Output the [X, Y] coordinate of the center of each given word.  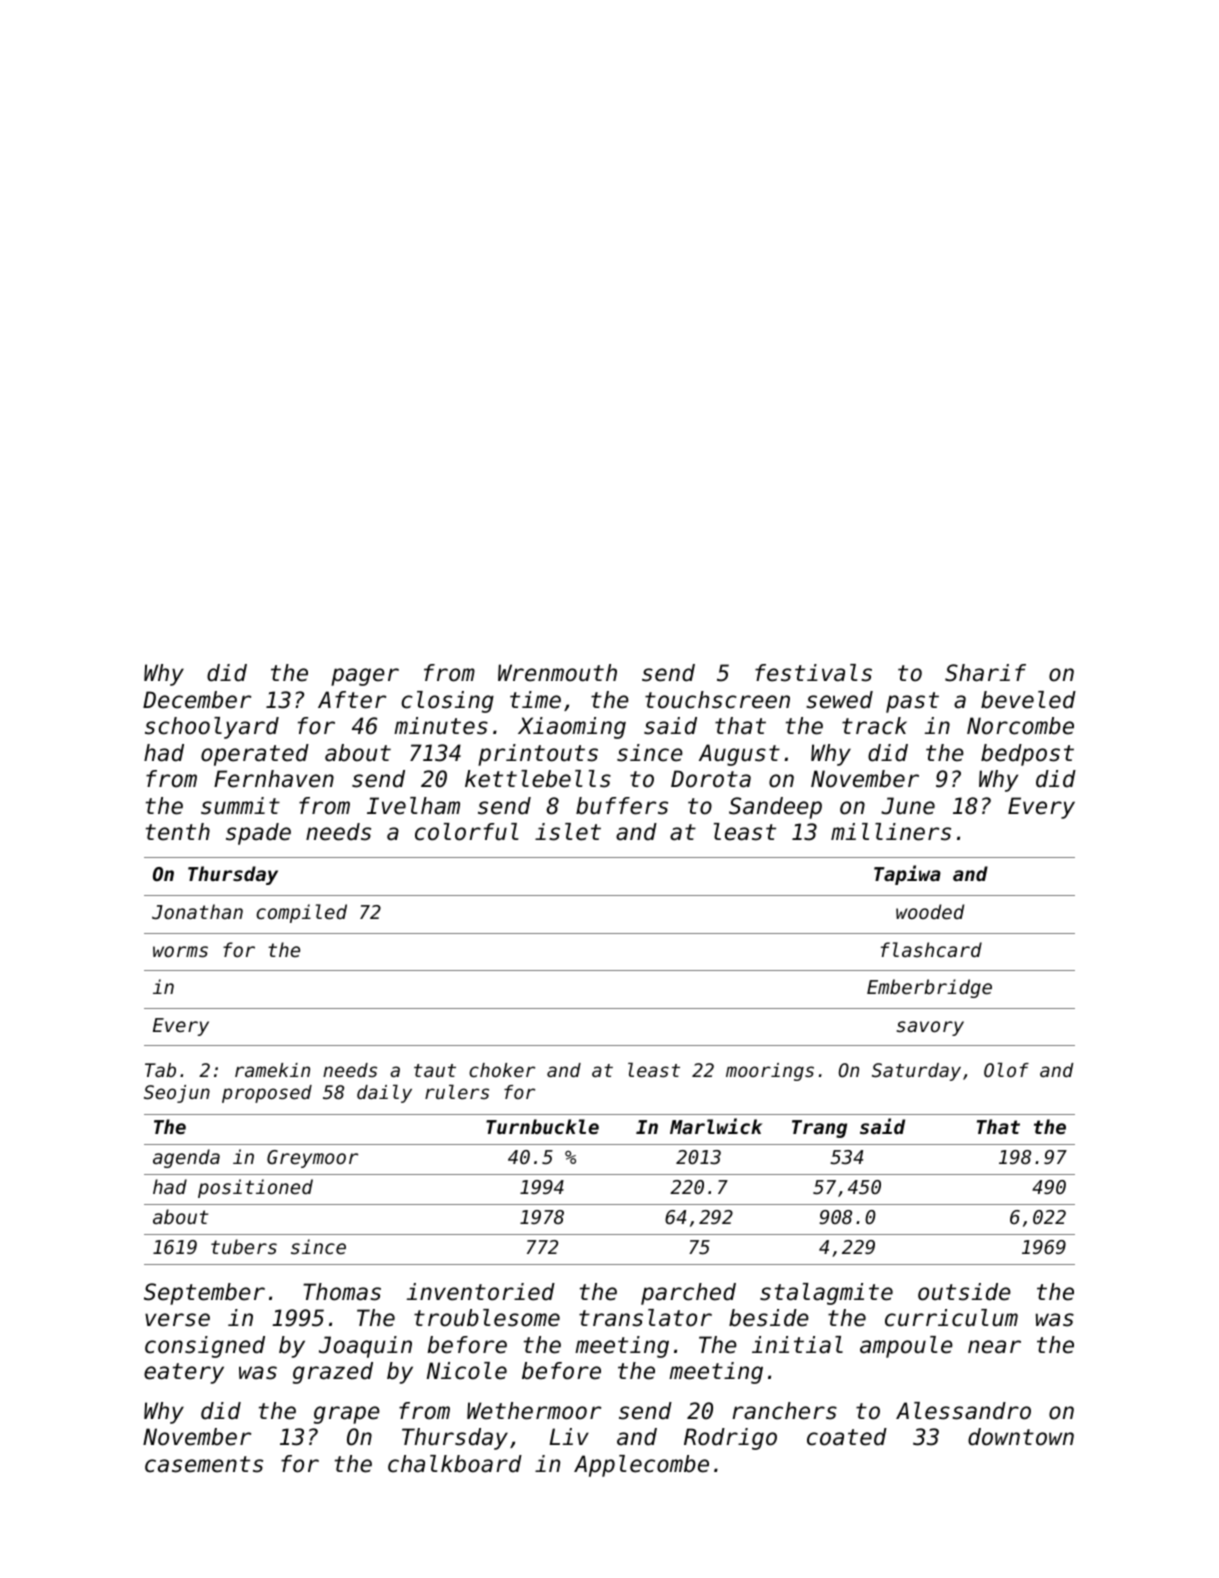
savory [930, 1028]
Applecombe [641, 1466]
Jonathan [197, 911]
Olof [1006, 1070]
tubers [244, 1246]
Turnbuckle [542, 1126]
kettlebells [538, 779]
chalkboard [455, 1464]
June [908, 806]
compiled [301, 913]
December [197, 700]
